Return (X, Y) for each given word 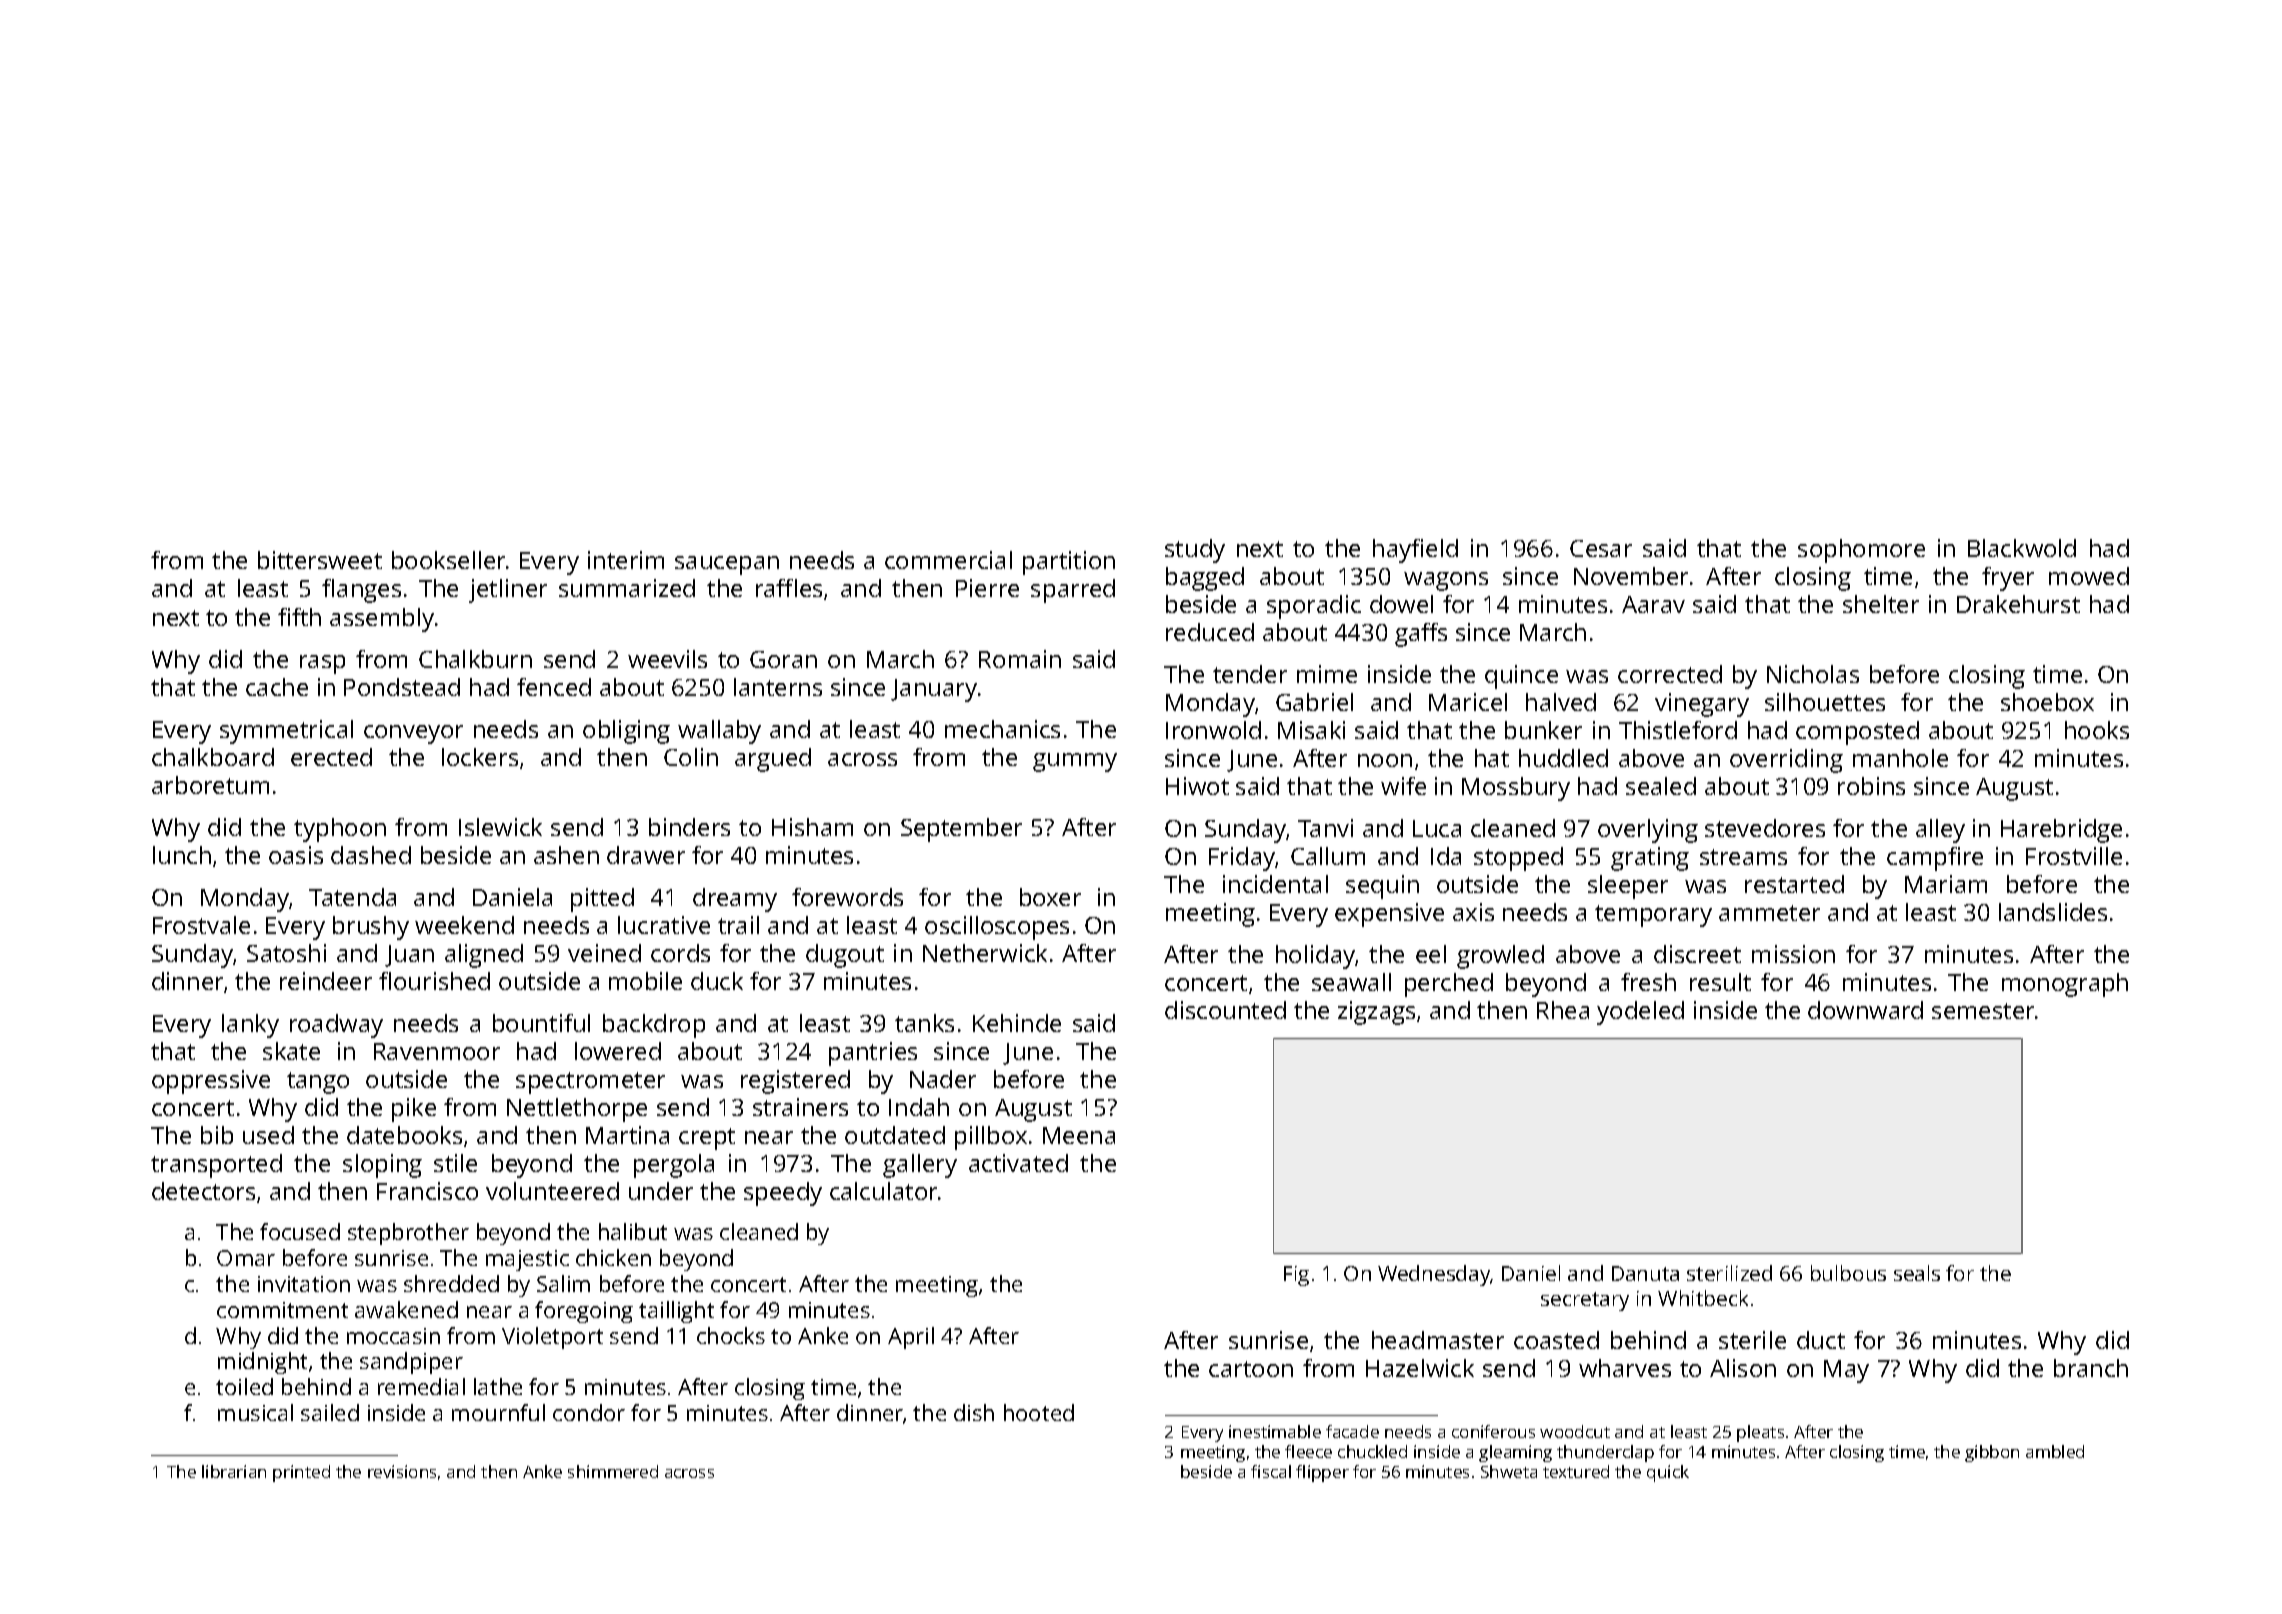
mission (1793, 954)
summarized (627, 588)
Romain (1020, 659)
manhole (1900, 758)
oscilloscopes (997, 928)
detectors (203, 1191)
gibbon (1992, 1453)
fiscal (1271, 1471)
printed (301, 1473)
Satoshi (286, 953)
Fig (1296, 1276)
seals (1917, 1273)
